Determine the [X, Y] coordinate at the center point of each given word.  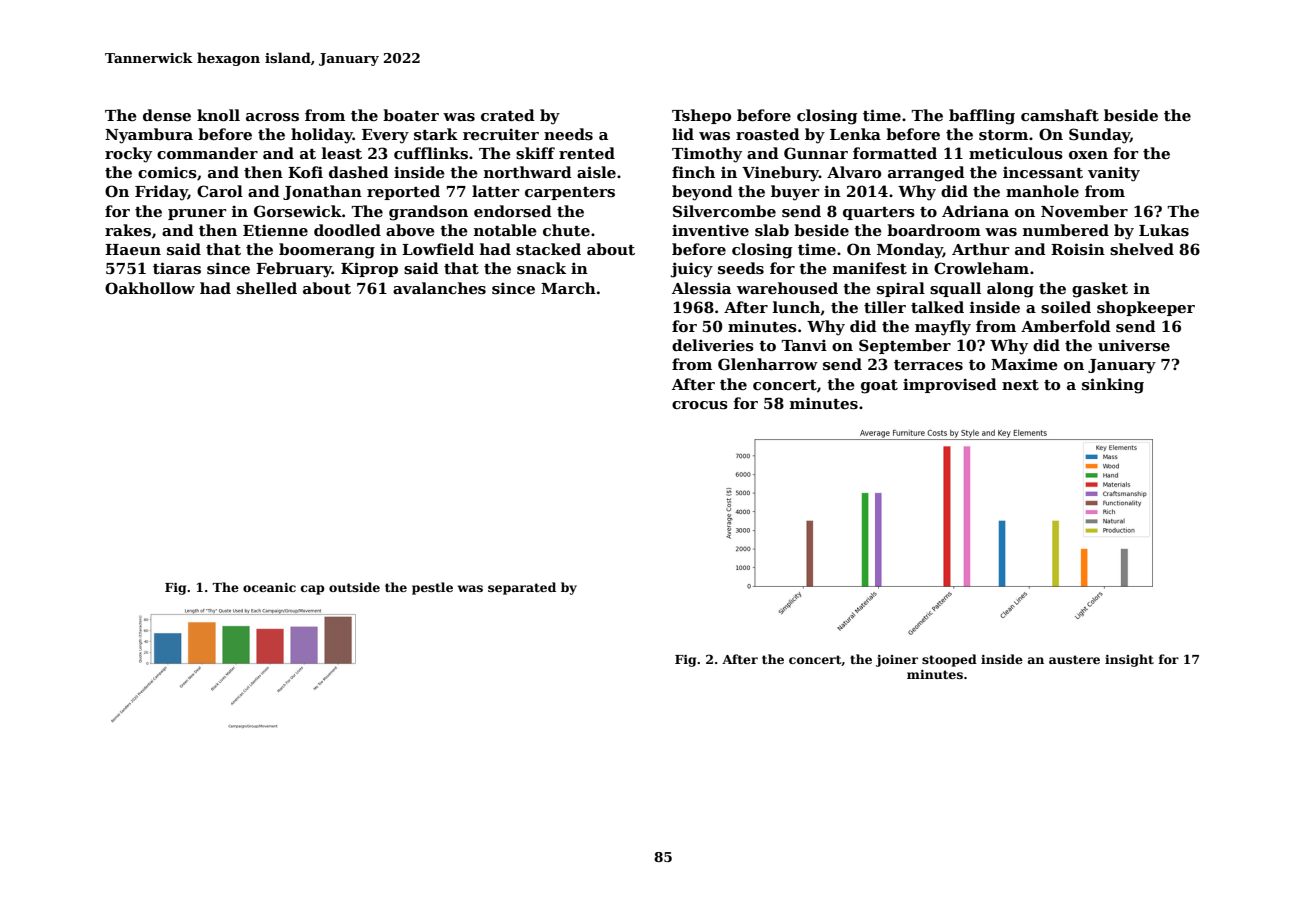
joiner [897, 661]
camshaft [1060, 115]
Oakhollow [150, 288]
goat [879, 387]
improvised [950, 385]
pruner [197, 214]
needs [568, 134]
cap [313, 590]
